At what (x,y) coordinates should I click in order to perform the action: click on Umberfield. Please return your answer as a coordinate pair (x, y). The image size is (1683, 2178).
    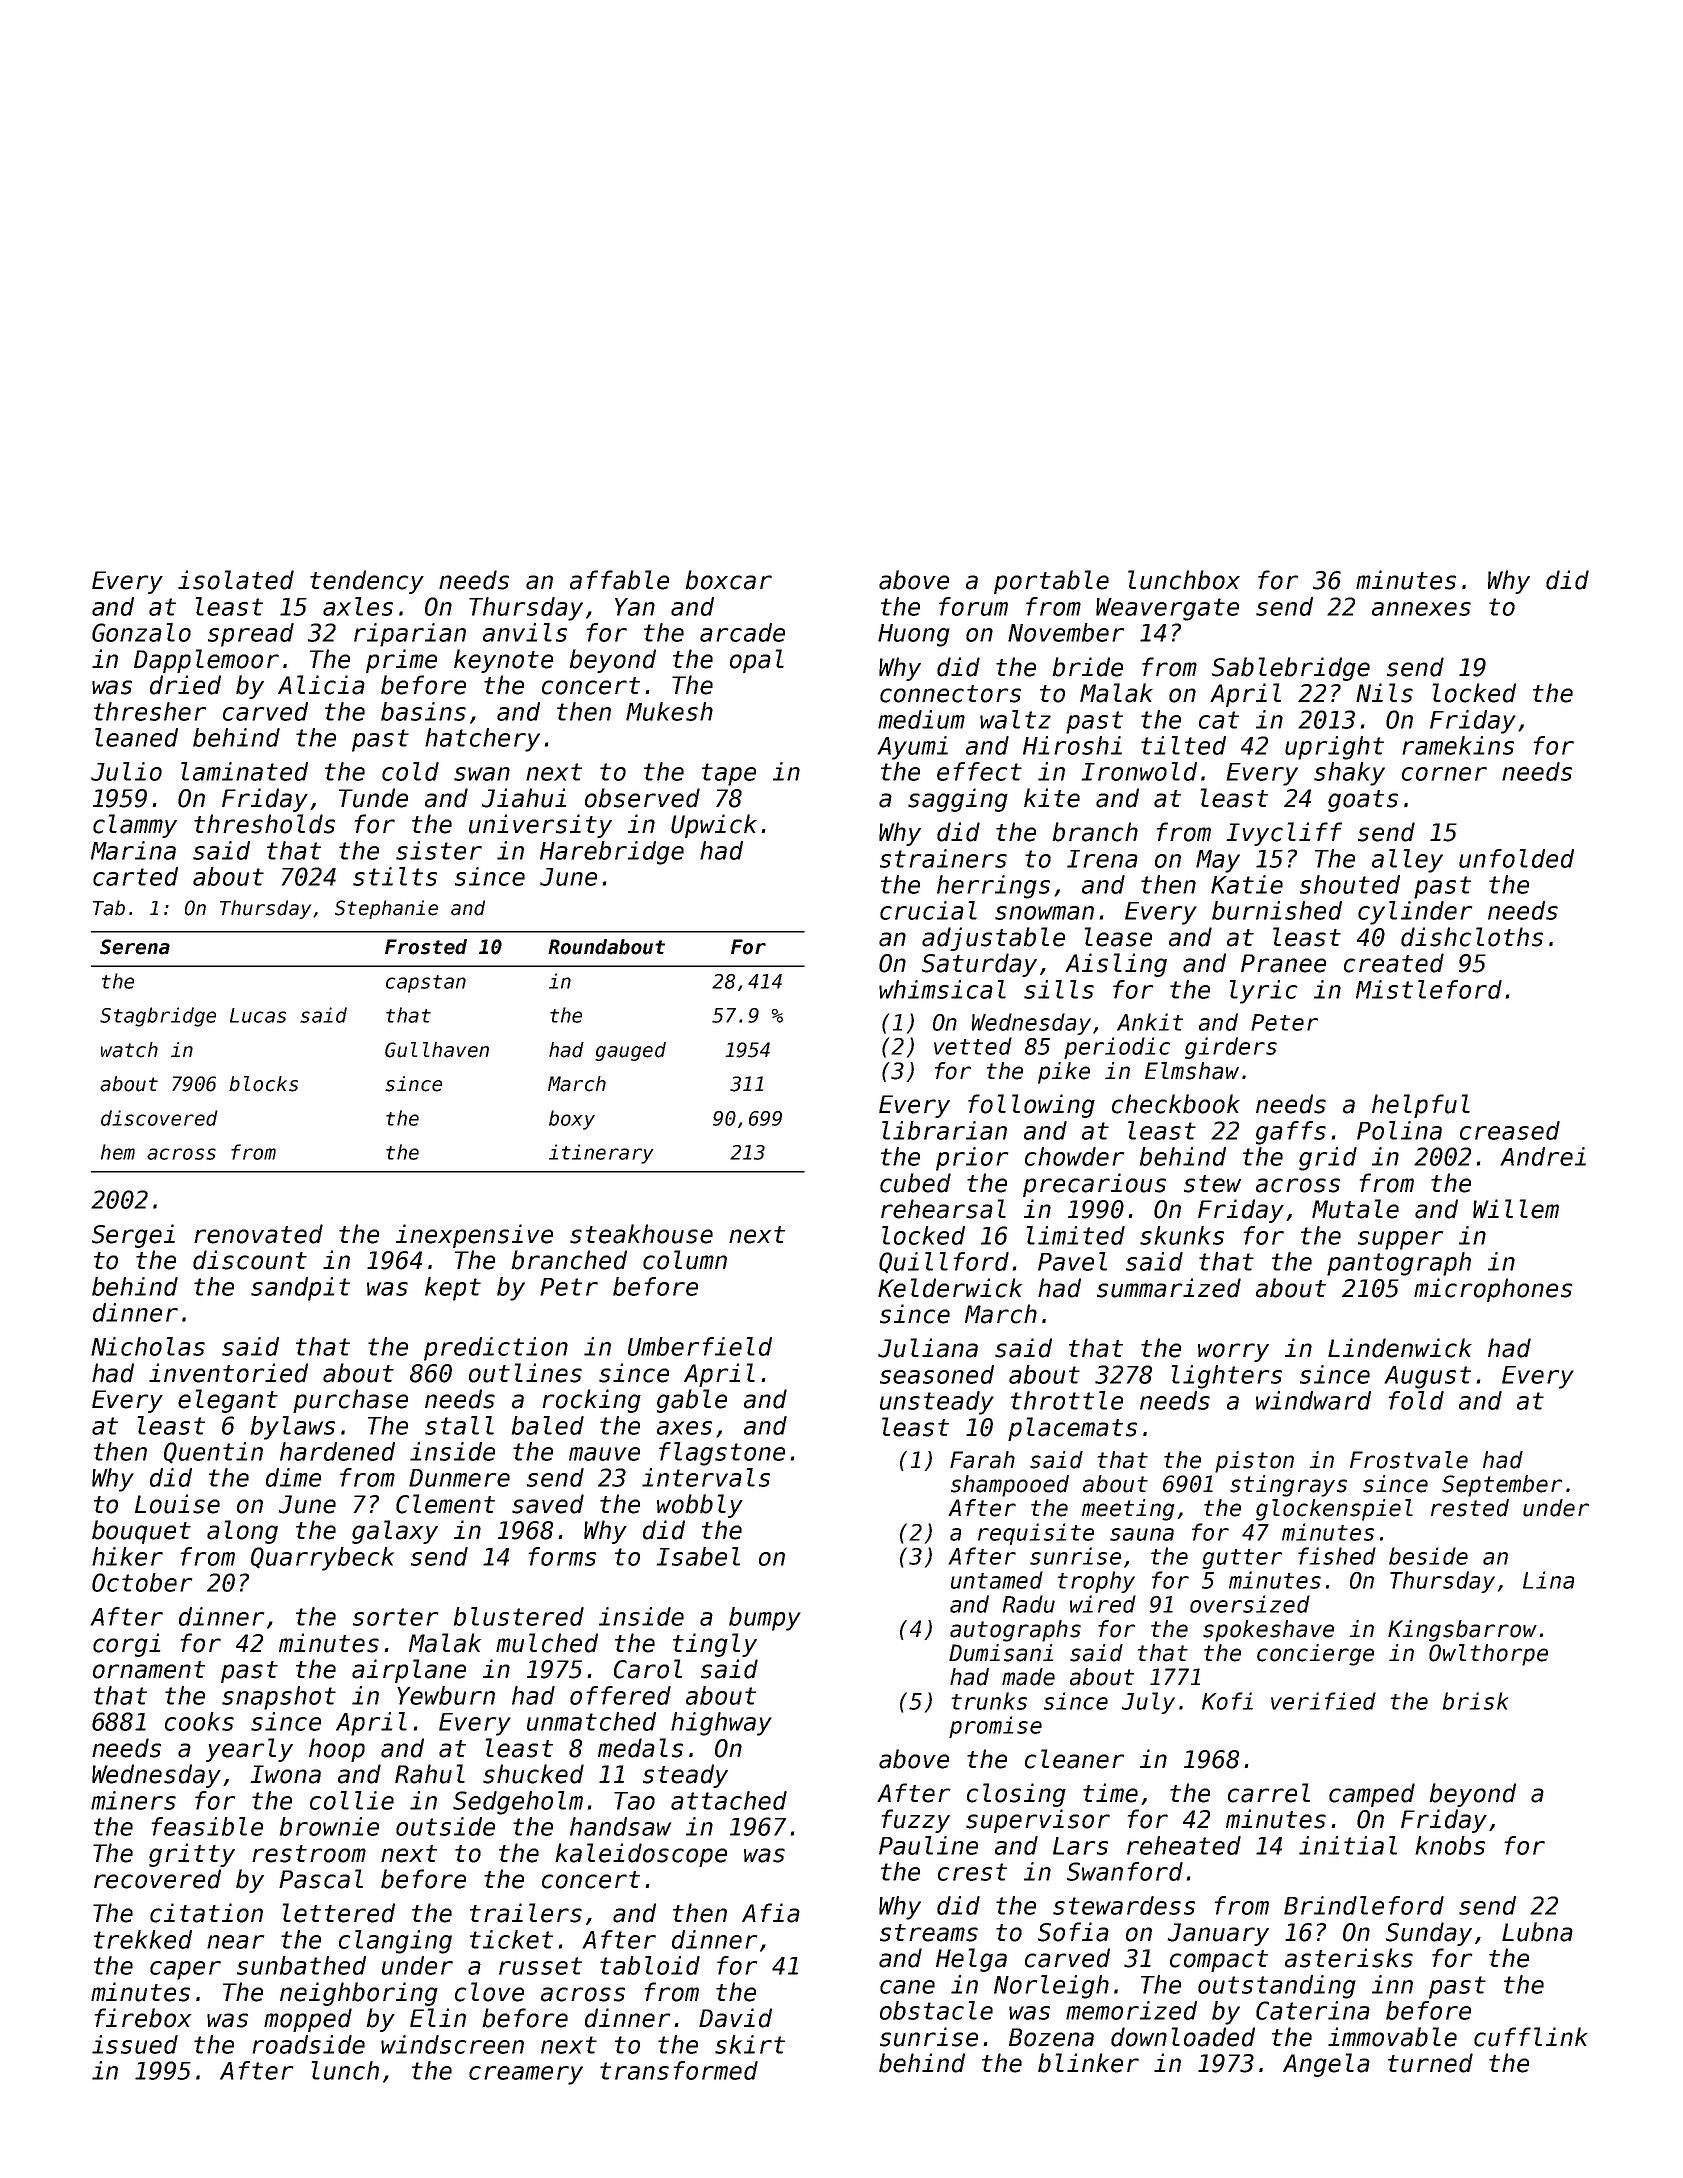
    Looking at the image, I should click on (700, 1346).
